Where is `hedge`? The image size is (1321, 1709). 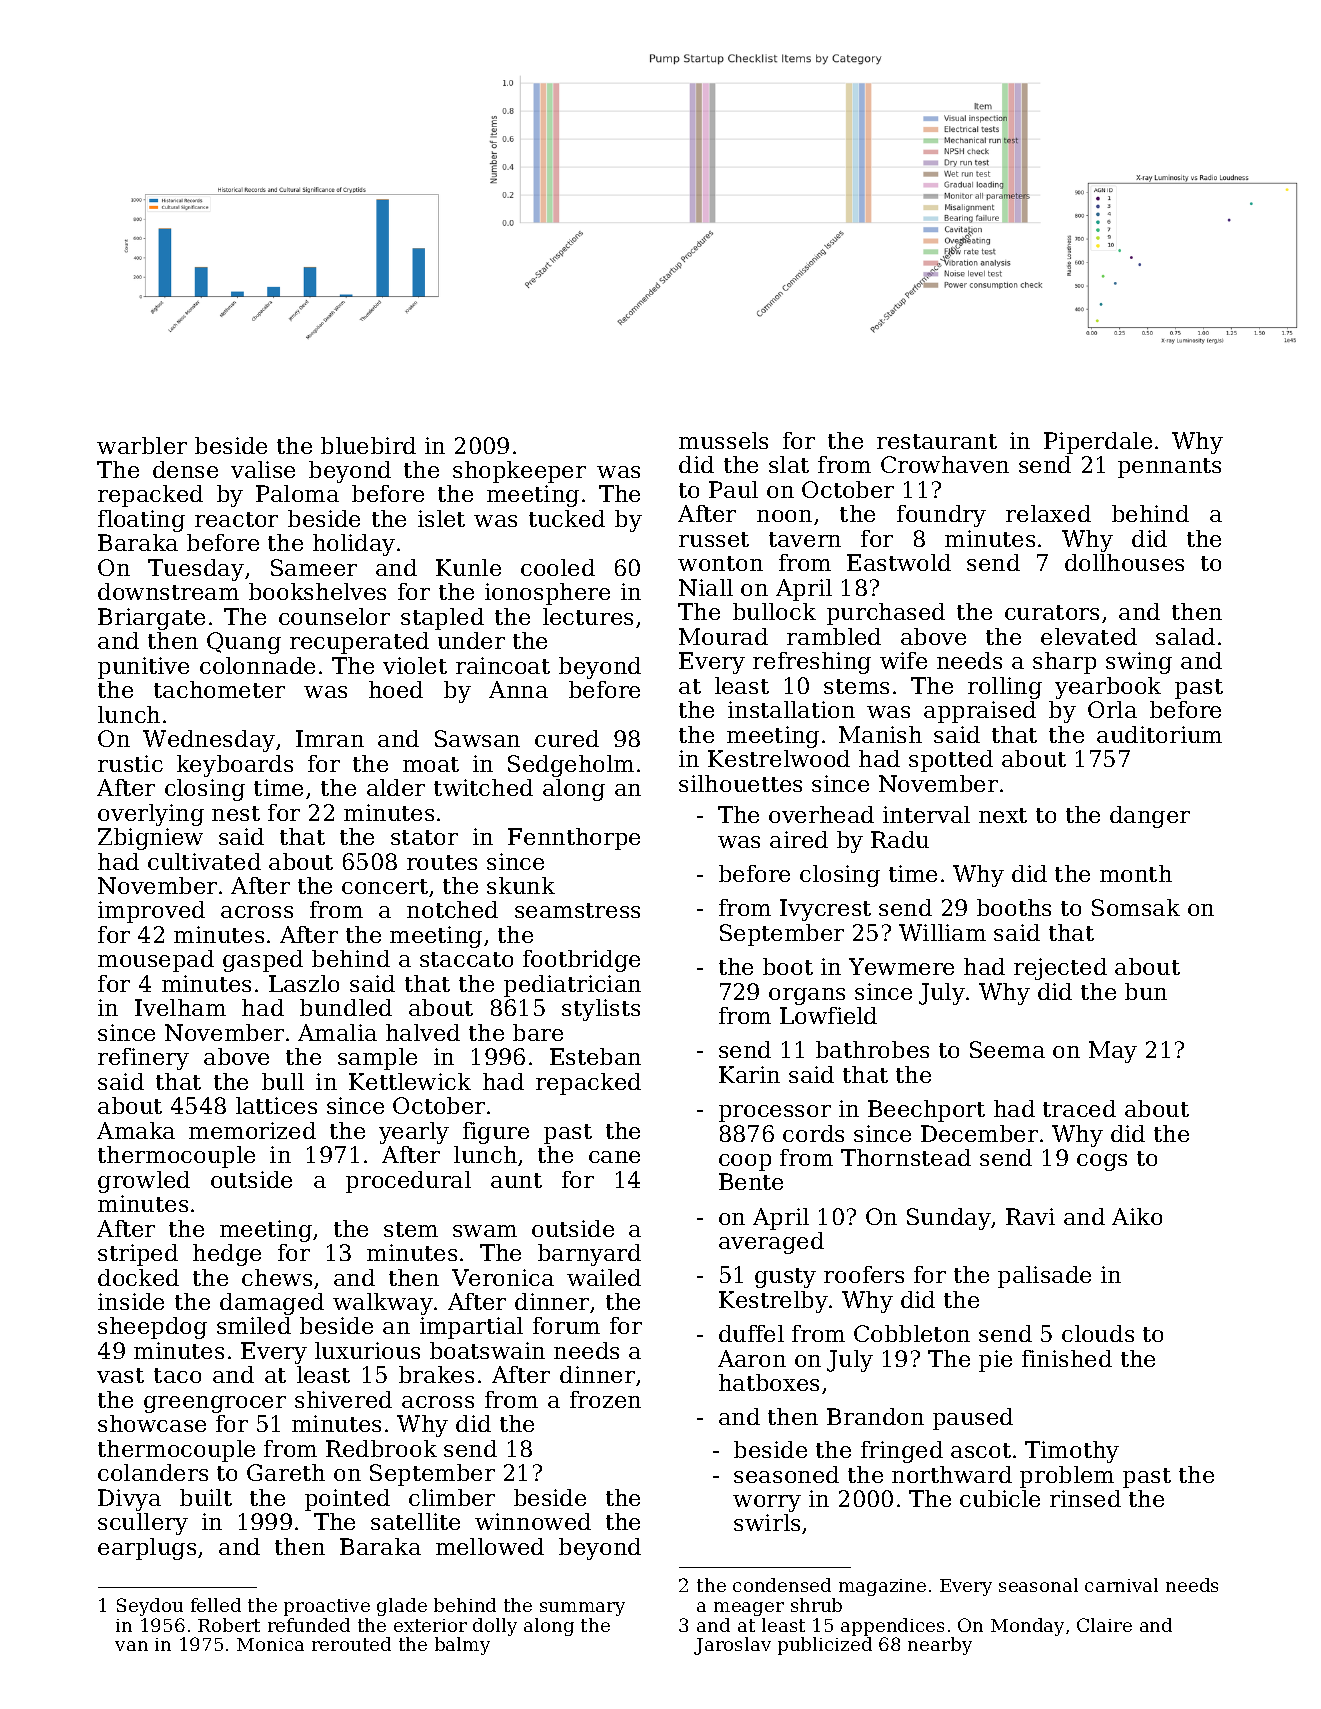
hedge is located at coordinates (227, 1255).
